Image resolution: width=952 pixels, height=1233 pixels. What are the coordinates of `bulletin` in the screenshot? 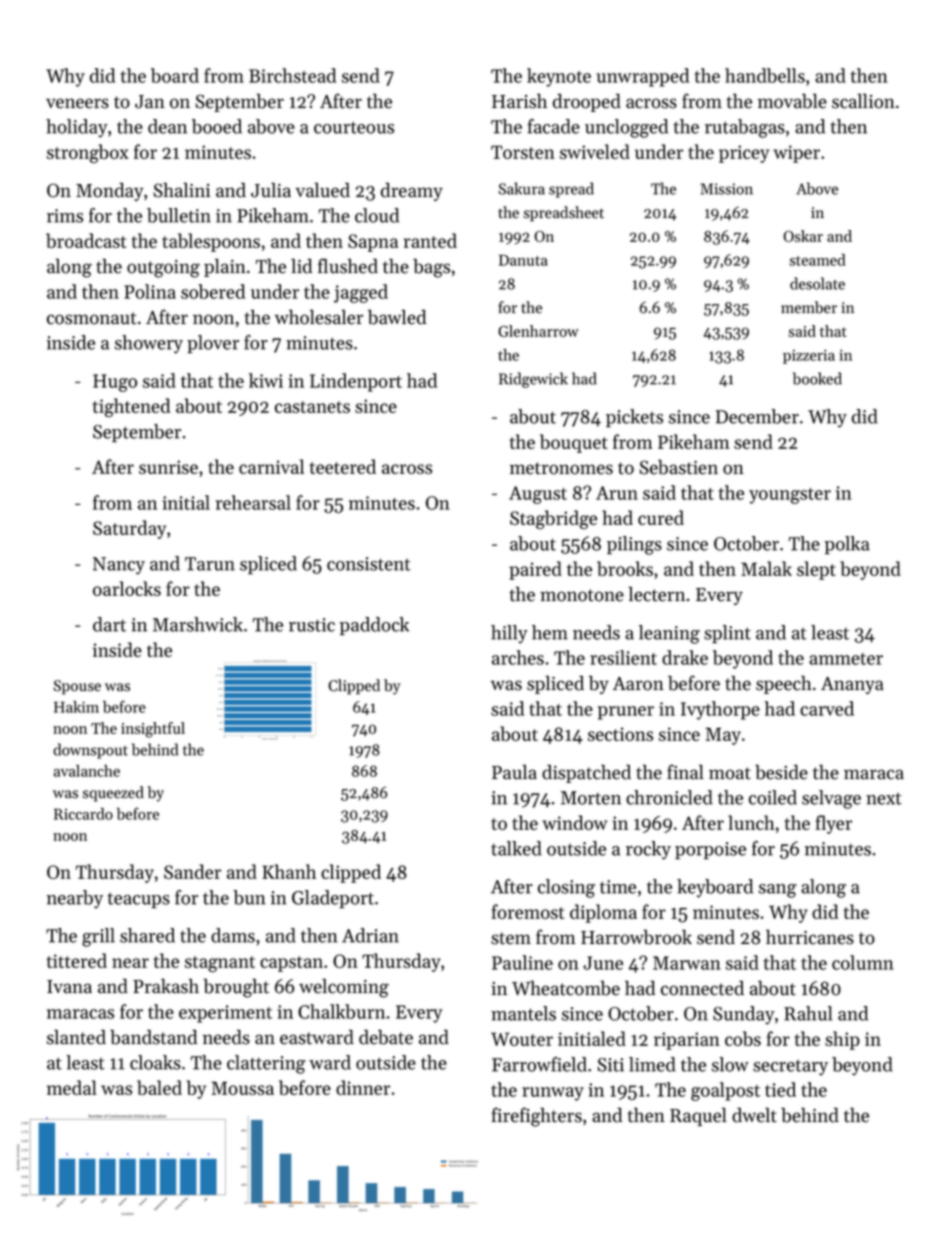 It's located at (179, 215).
